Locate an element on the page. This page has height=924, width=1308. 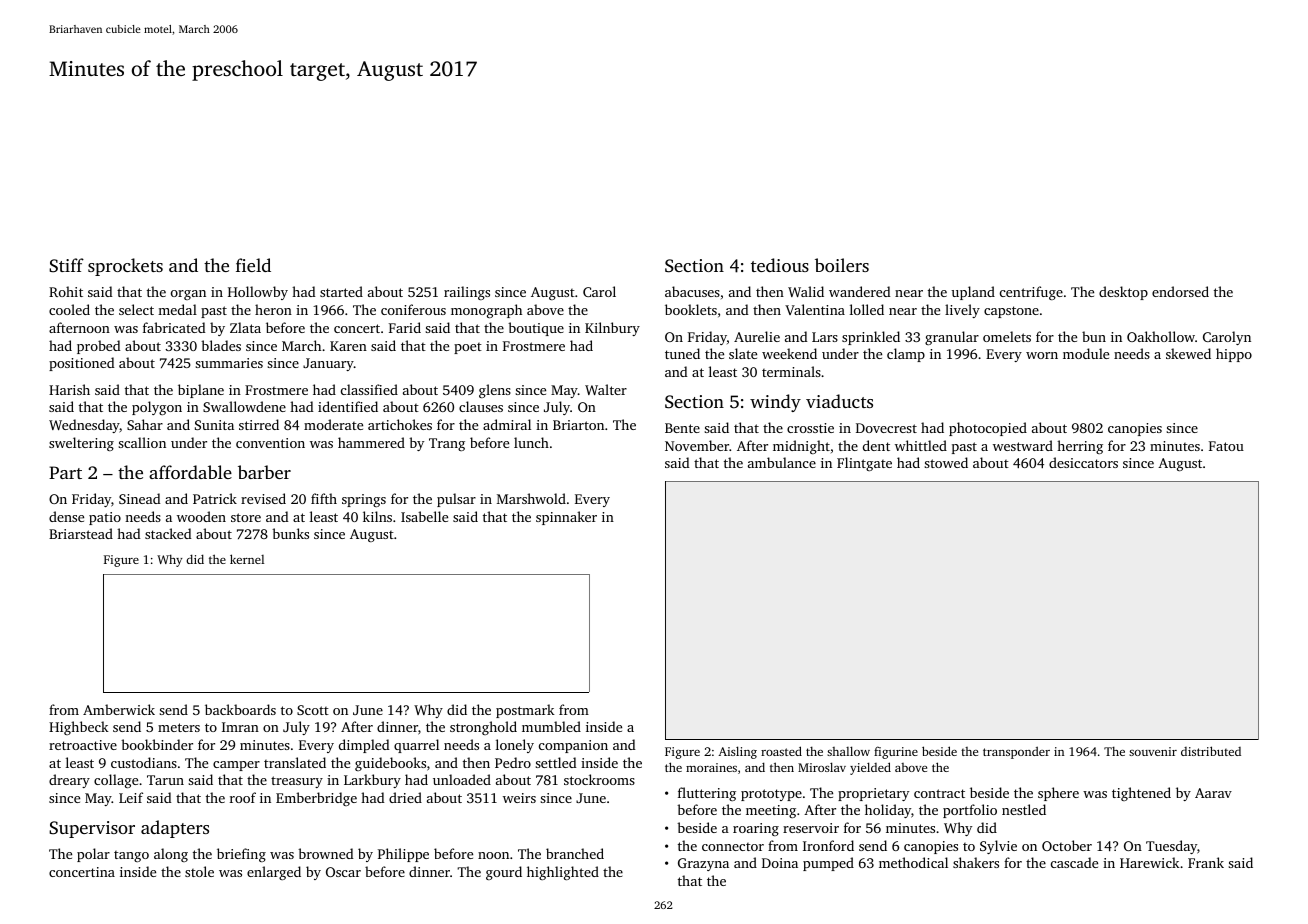
boilers is located at coordinates (842, 265).
